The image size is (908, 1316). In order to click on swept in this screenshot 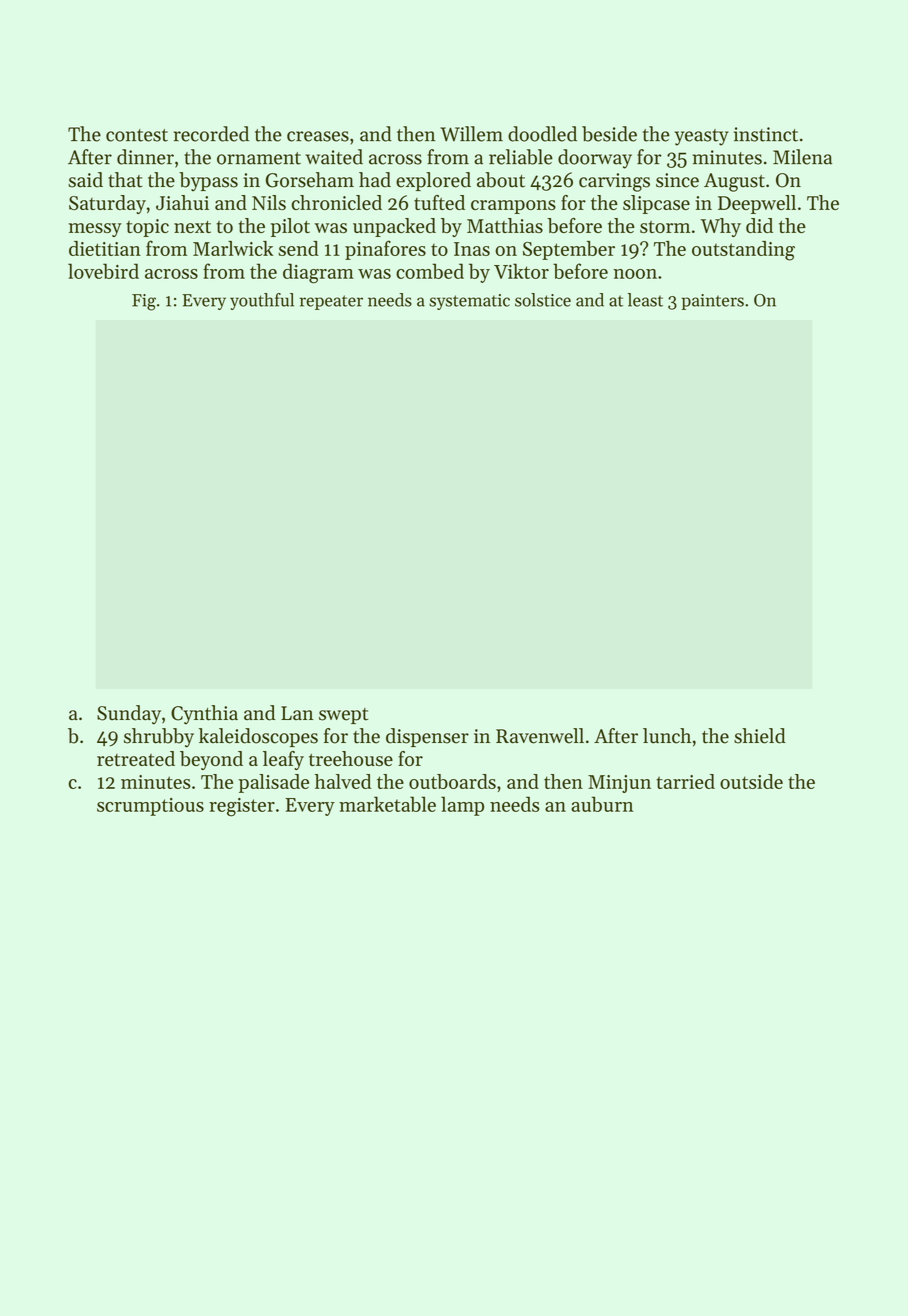, I will do `click(343, 716)`.
